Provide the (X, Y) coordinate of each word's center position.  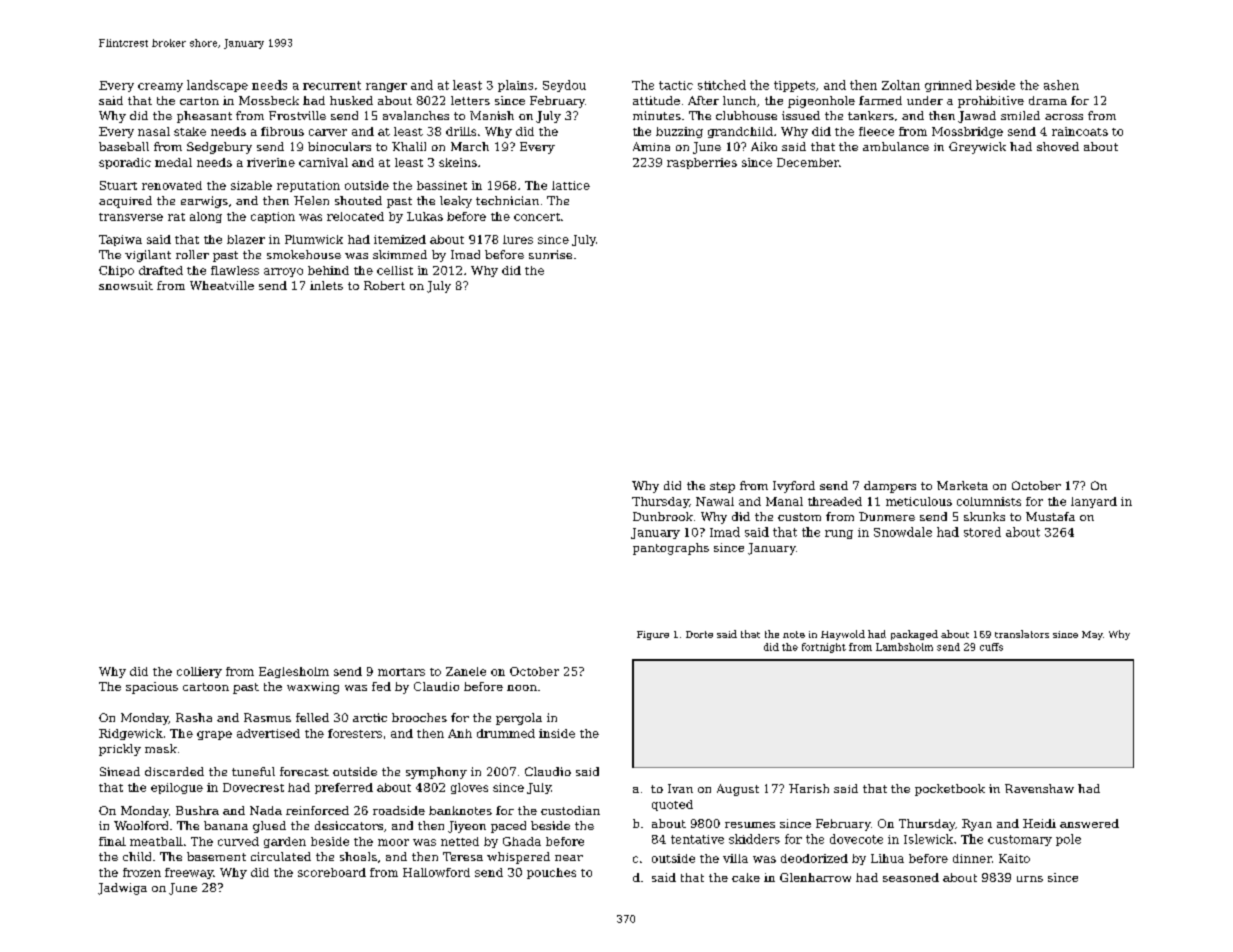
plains (515, 86)
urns (1030, 879)
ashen (1061, 85)
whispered (518, 858)
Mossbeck (269, 100)
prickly (120, 750)
